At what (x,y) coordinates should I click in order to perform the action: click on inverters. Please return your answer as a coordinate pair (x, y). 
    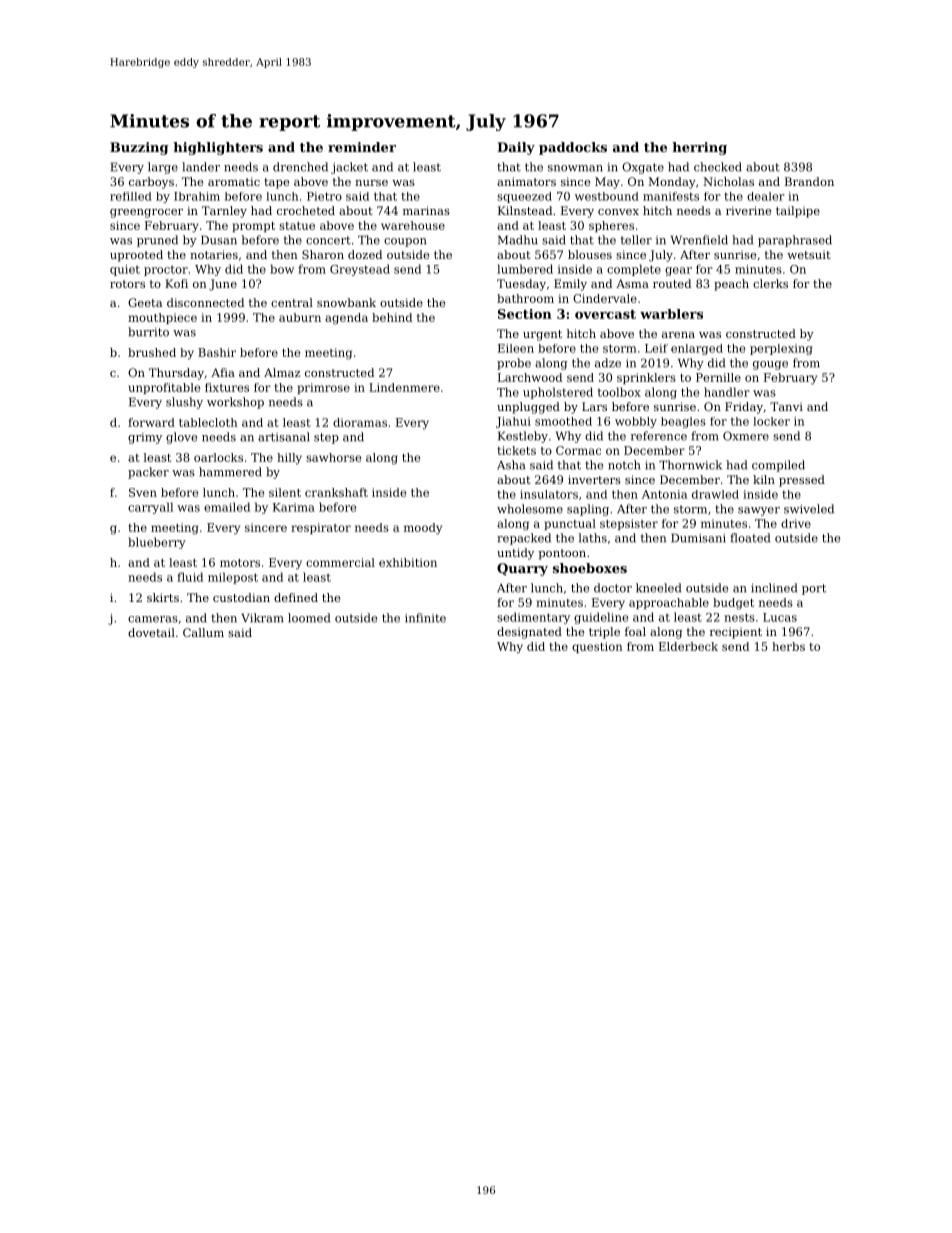
    Looking at the image, I should click on (594, 479).
